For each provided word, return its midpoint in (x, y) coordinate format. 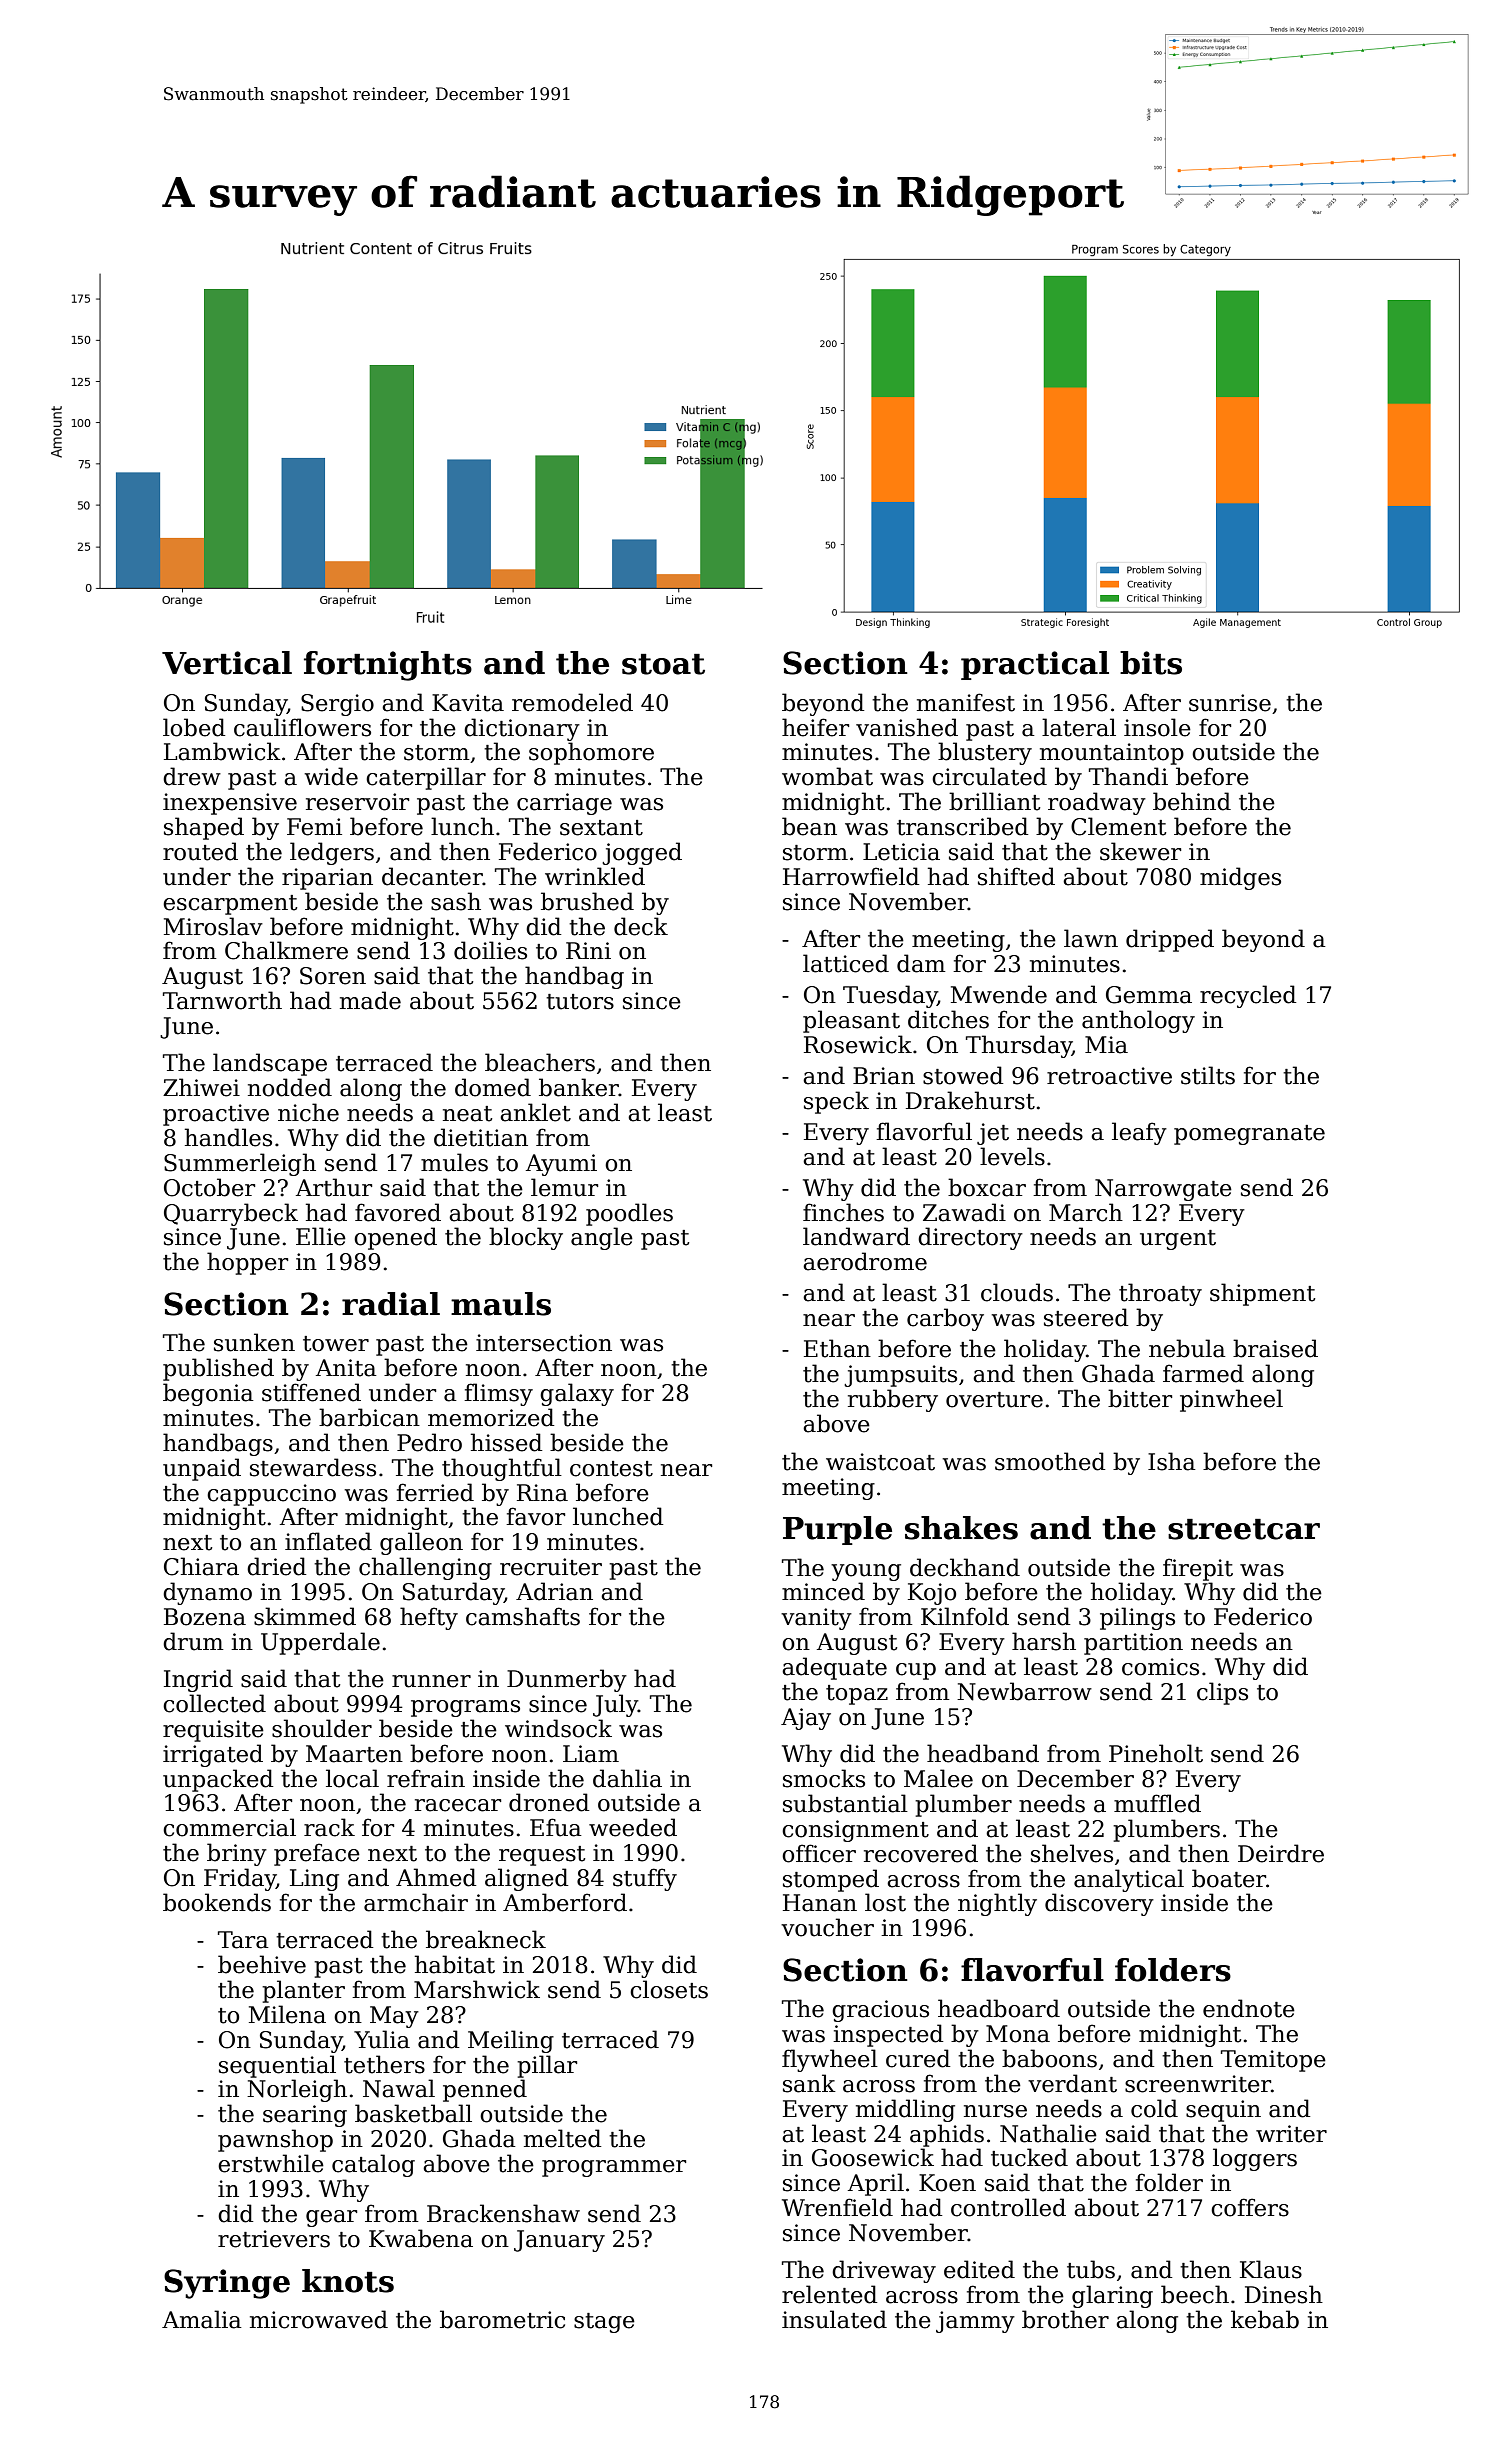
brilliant (994, 801)
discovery (1099, 1904)
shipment (1262, 1294)
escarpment (230, 905)
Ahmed (436, 1877)
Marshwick (477, 1989)
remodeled (572, 702)
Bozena (205, 1617)
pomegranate (1249, 1135)
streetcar (1244, 1529)
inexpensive (230, 804)
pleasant (851, 1021)
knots (348, 2281)
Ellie (321, 1236)
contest (611, 1469)
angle (602, 1238)
